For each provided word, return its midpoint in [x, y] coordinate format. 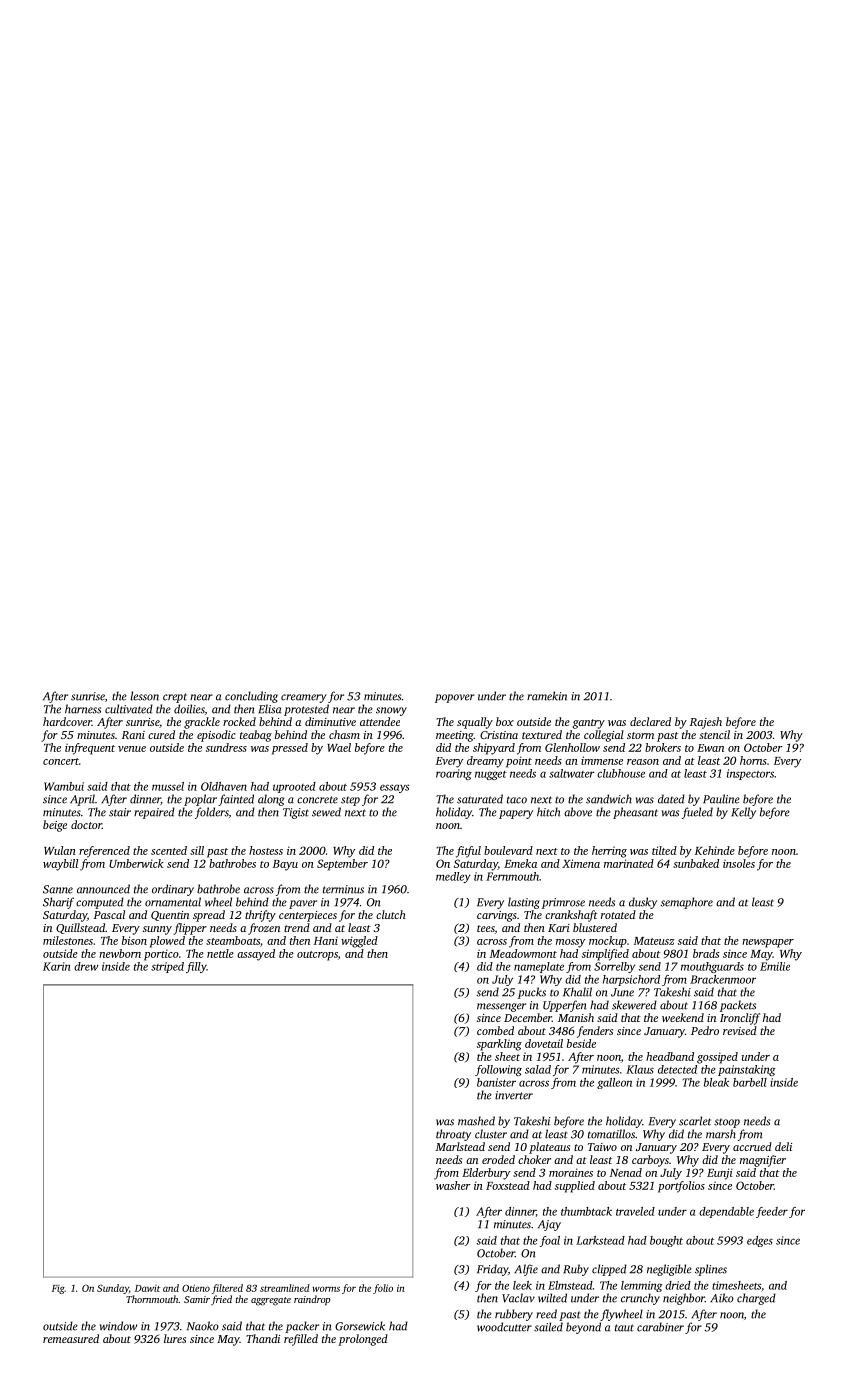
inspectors [750, 774]
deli [783, 1146]
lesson [145, 696]
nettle [220, 953]
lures [175, 1338]
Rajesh [706, 723]
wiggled [359, 942]
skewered [634, 1005]
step [350, 801]
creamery [304, 698]
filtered [227, 1289]
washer [453, 1185]
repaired [154, 813]
